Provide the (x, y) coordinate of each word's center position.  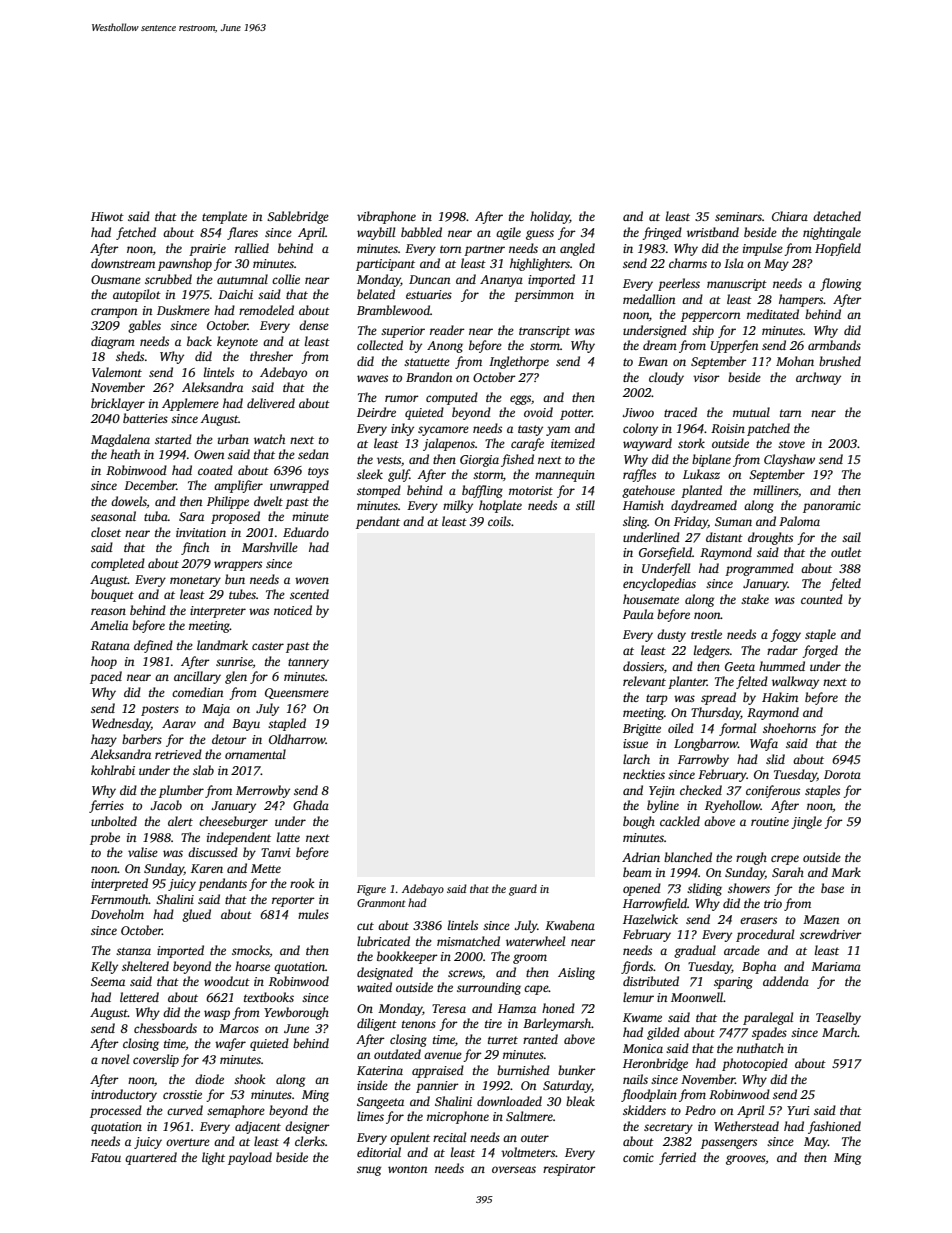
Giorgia (479, 461)
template (224, 217)
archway (818, 378)
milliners (776, 491)
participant (385, 265)
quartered (151, 1158)
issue (635, 743)
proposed (235, 517)
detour (229, 739)
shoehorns (789, 728)
